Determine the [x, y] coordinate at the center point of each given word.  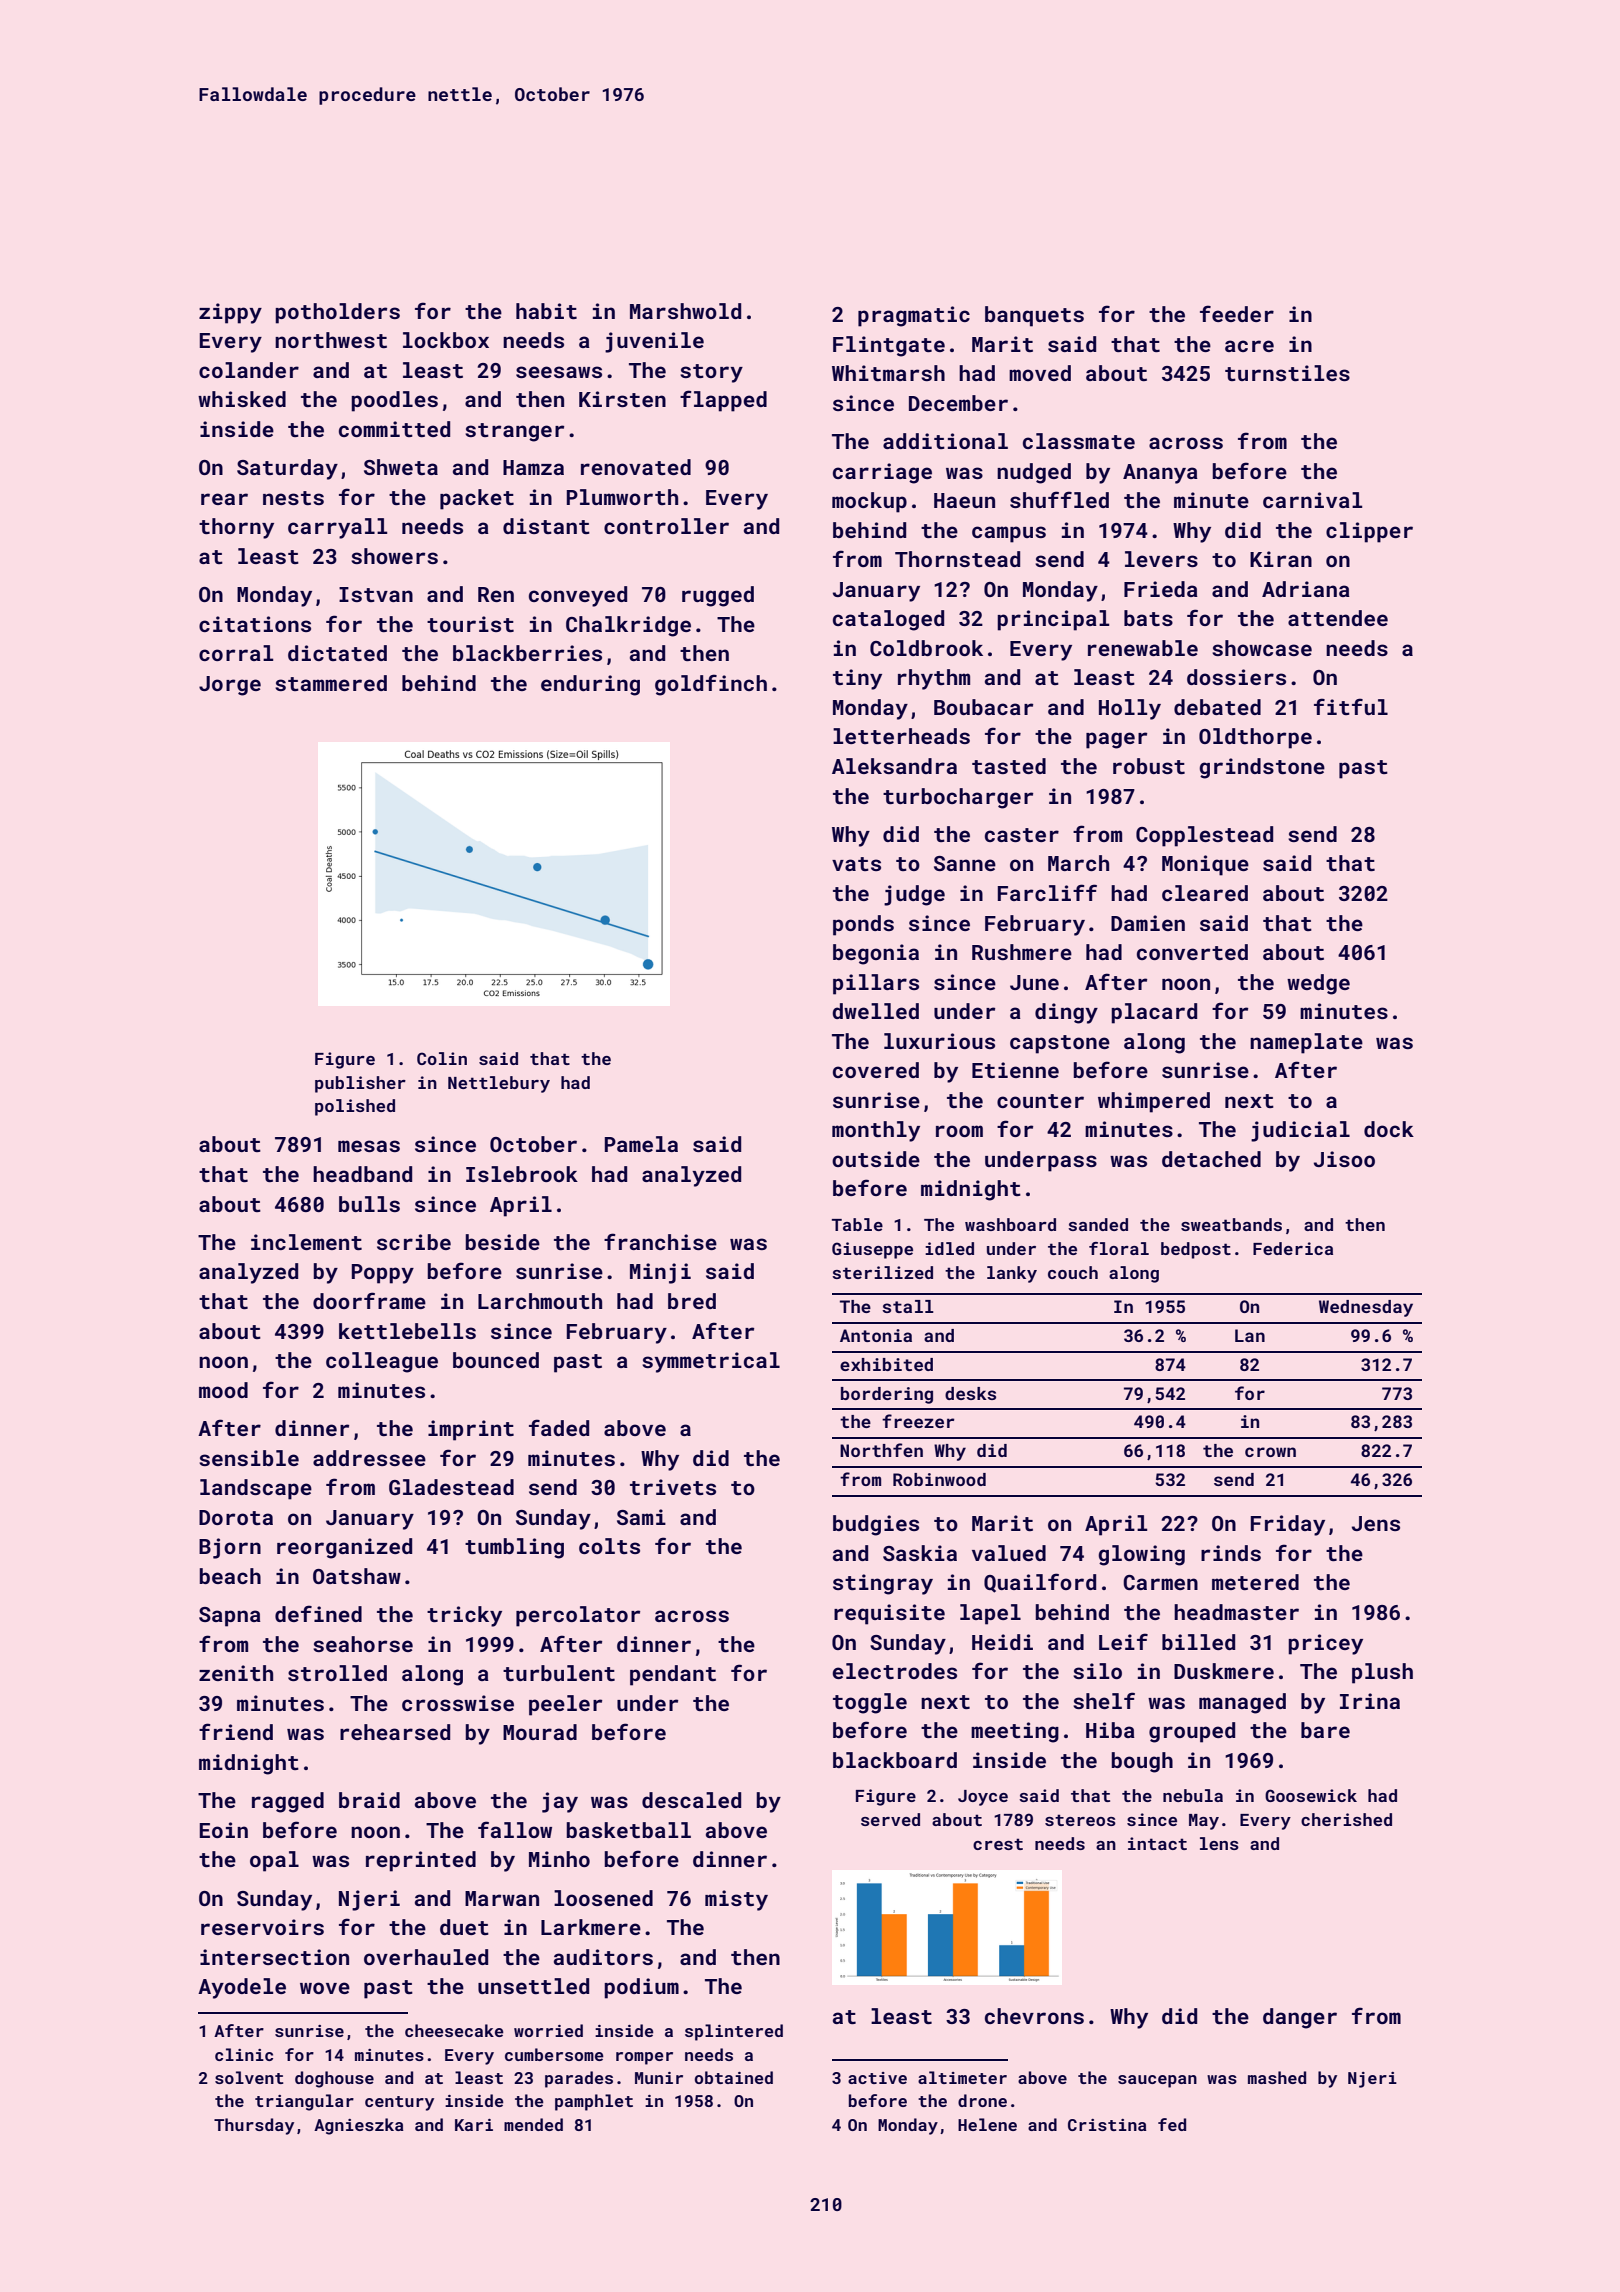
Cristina [1107, 2125]
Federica [1293, 1248]
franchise [660, 1241]
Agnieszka [359, 2126]
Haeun [964, 500]
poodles [394, 401]
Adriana [1306, 589]
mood [223, 1390]
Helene [987, 2124]
